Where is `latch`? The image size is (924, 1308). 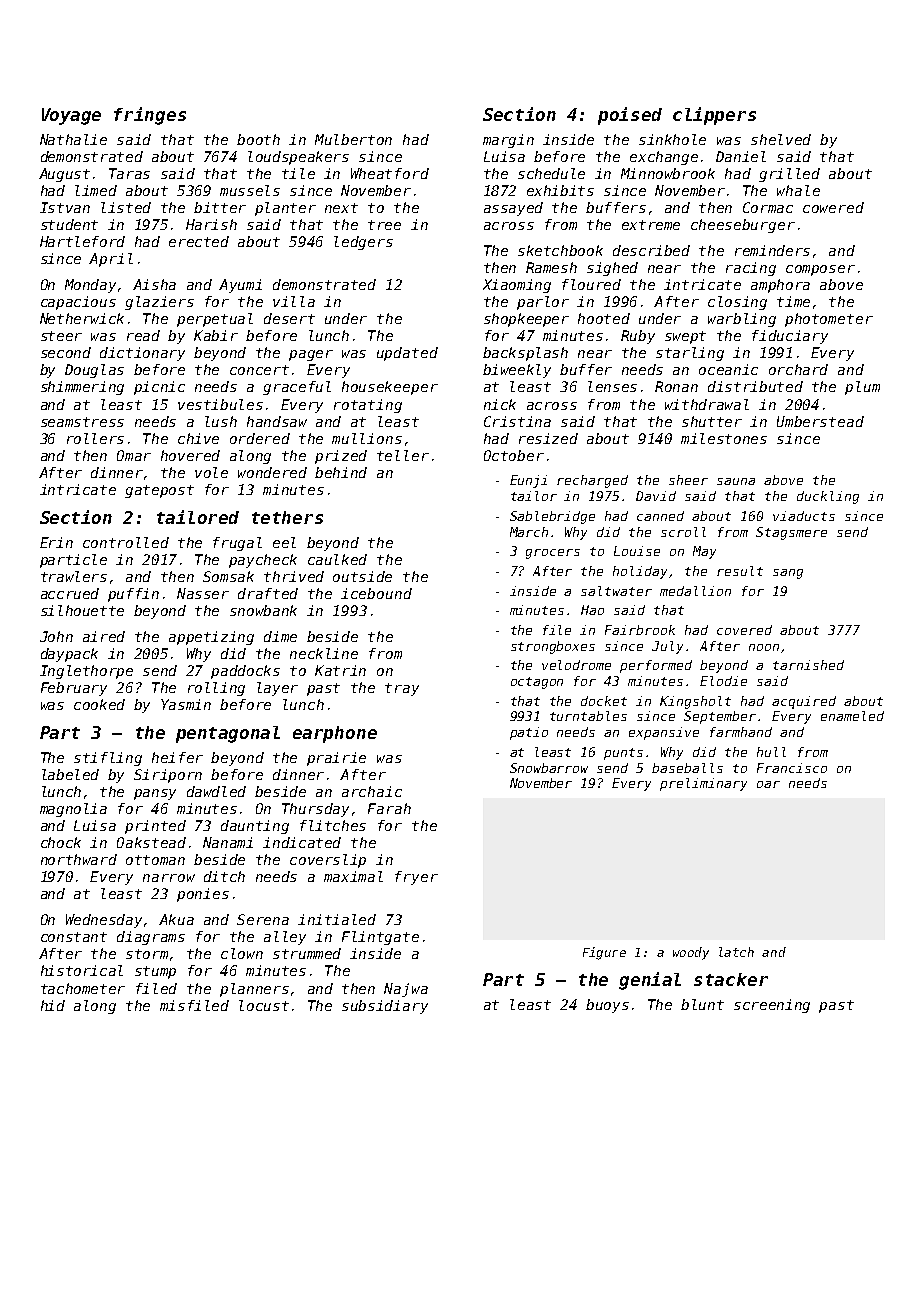 latch is located at coordinates (736, 952).
